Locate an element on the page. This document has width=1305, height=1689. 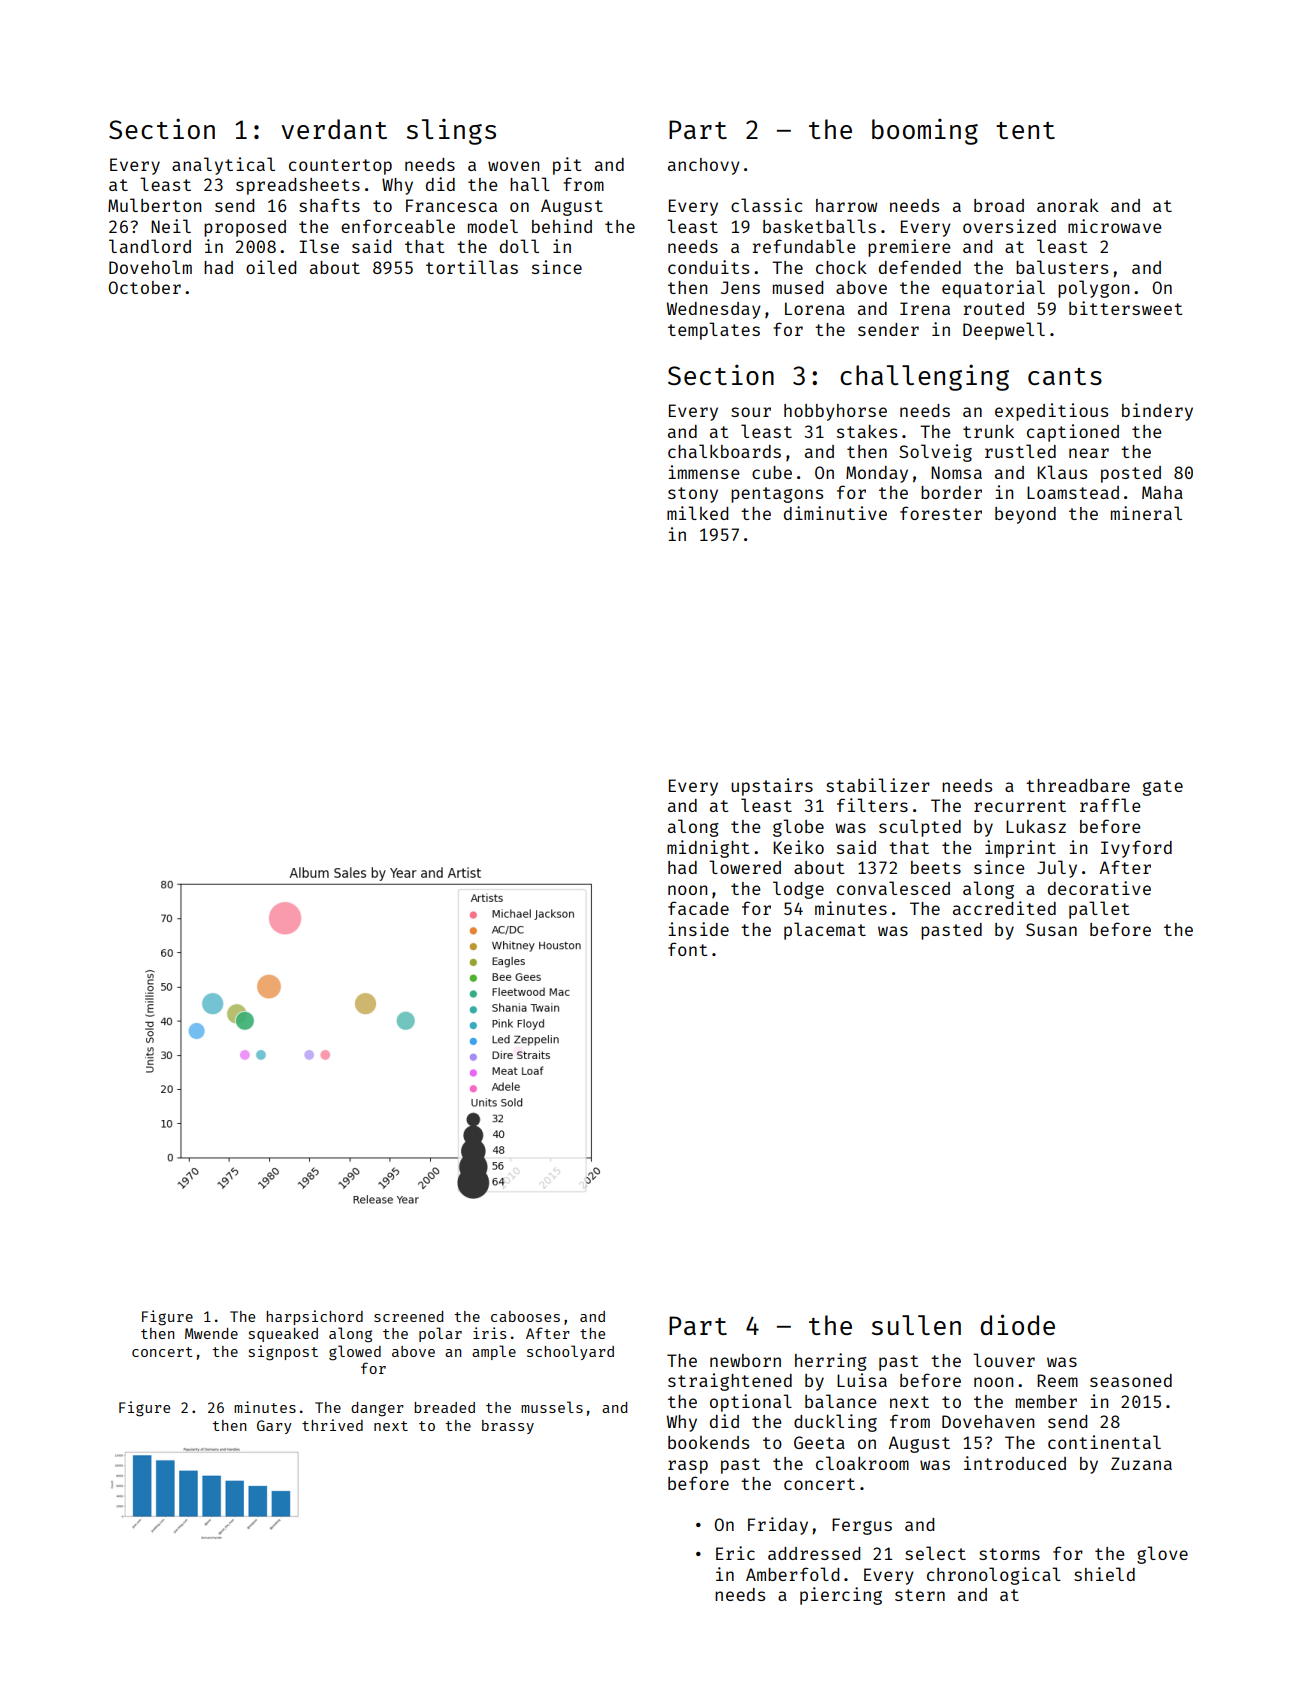
microwave is located at coordinates (1115, 226).
